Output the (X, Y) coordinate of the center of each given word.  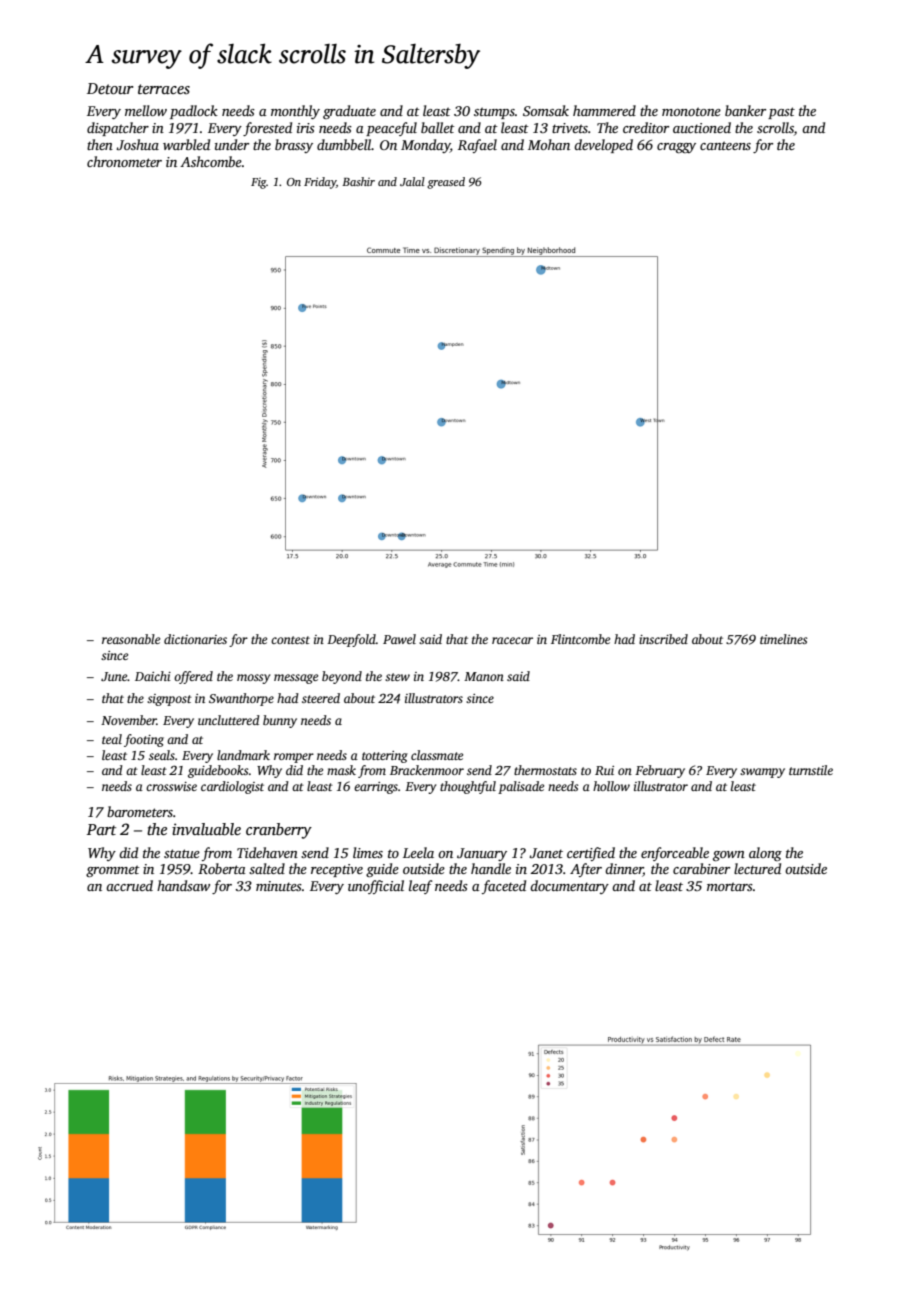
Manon (484, 676)
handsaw (183, 885)
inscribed (663, 639)
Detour (110, 88)
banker (745, 110)
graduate (349, 112)
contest (290, 640)
